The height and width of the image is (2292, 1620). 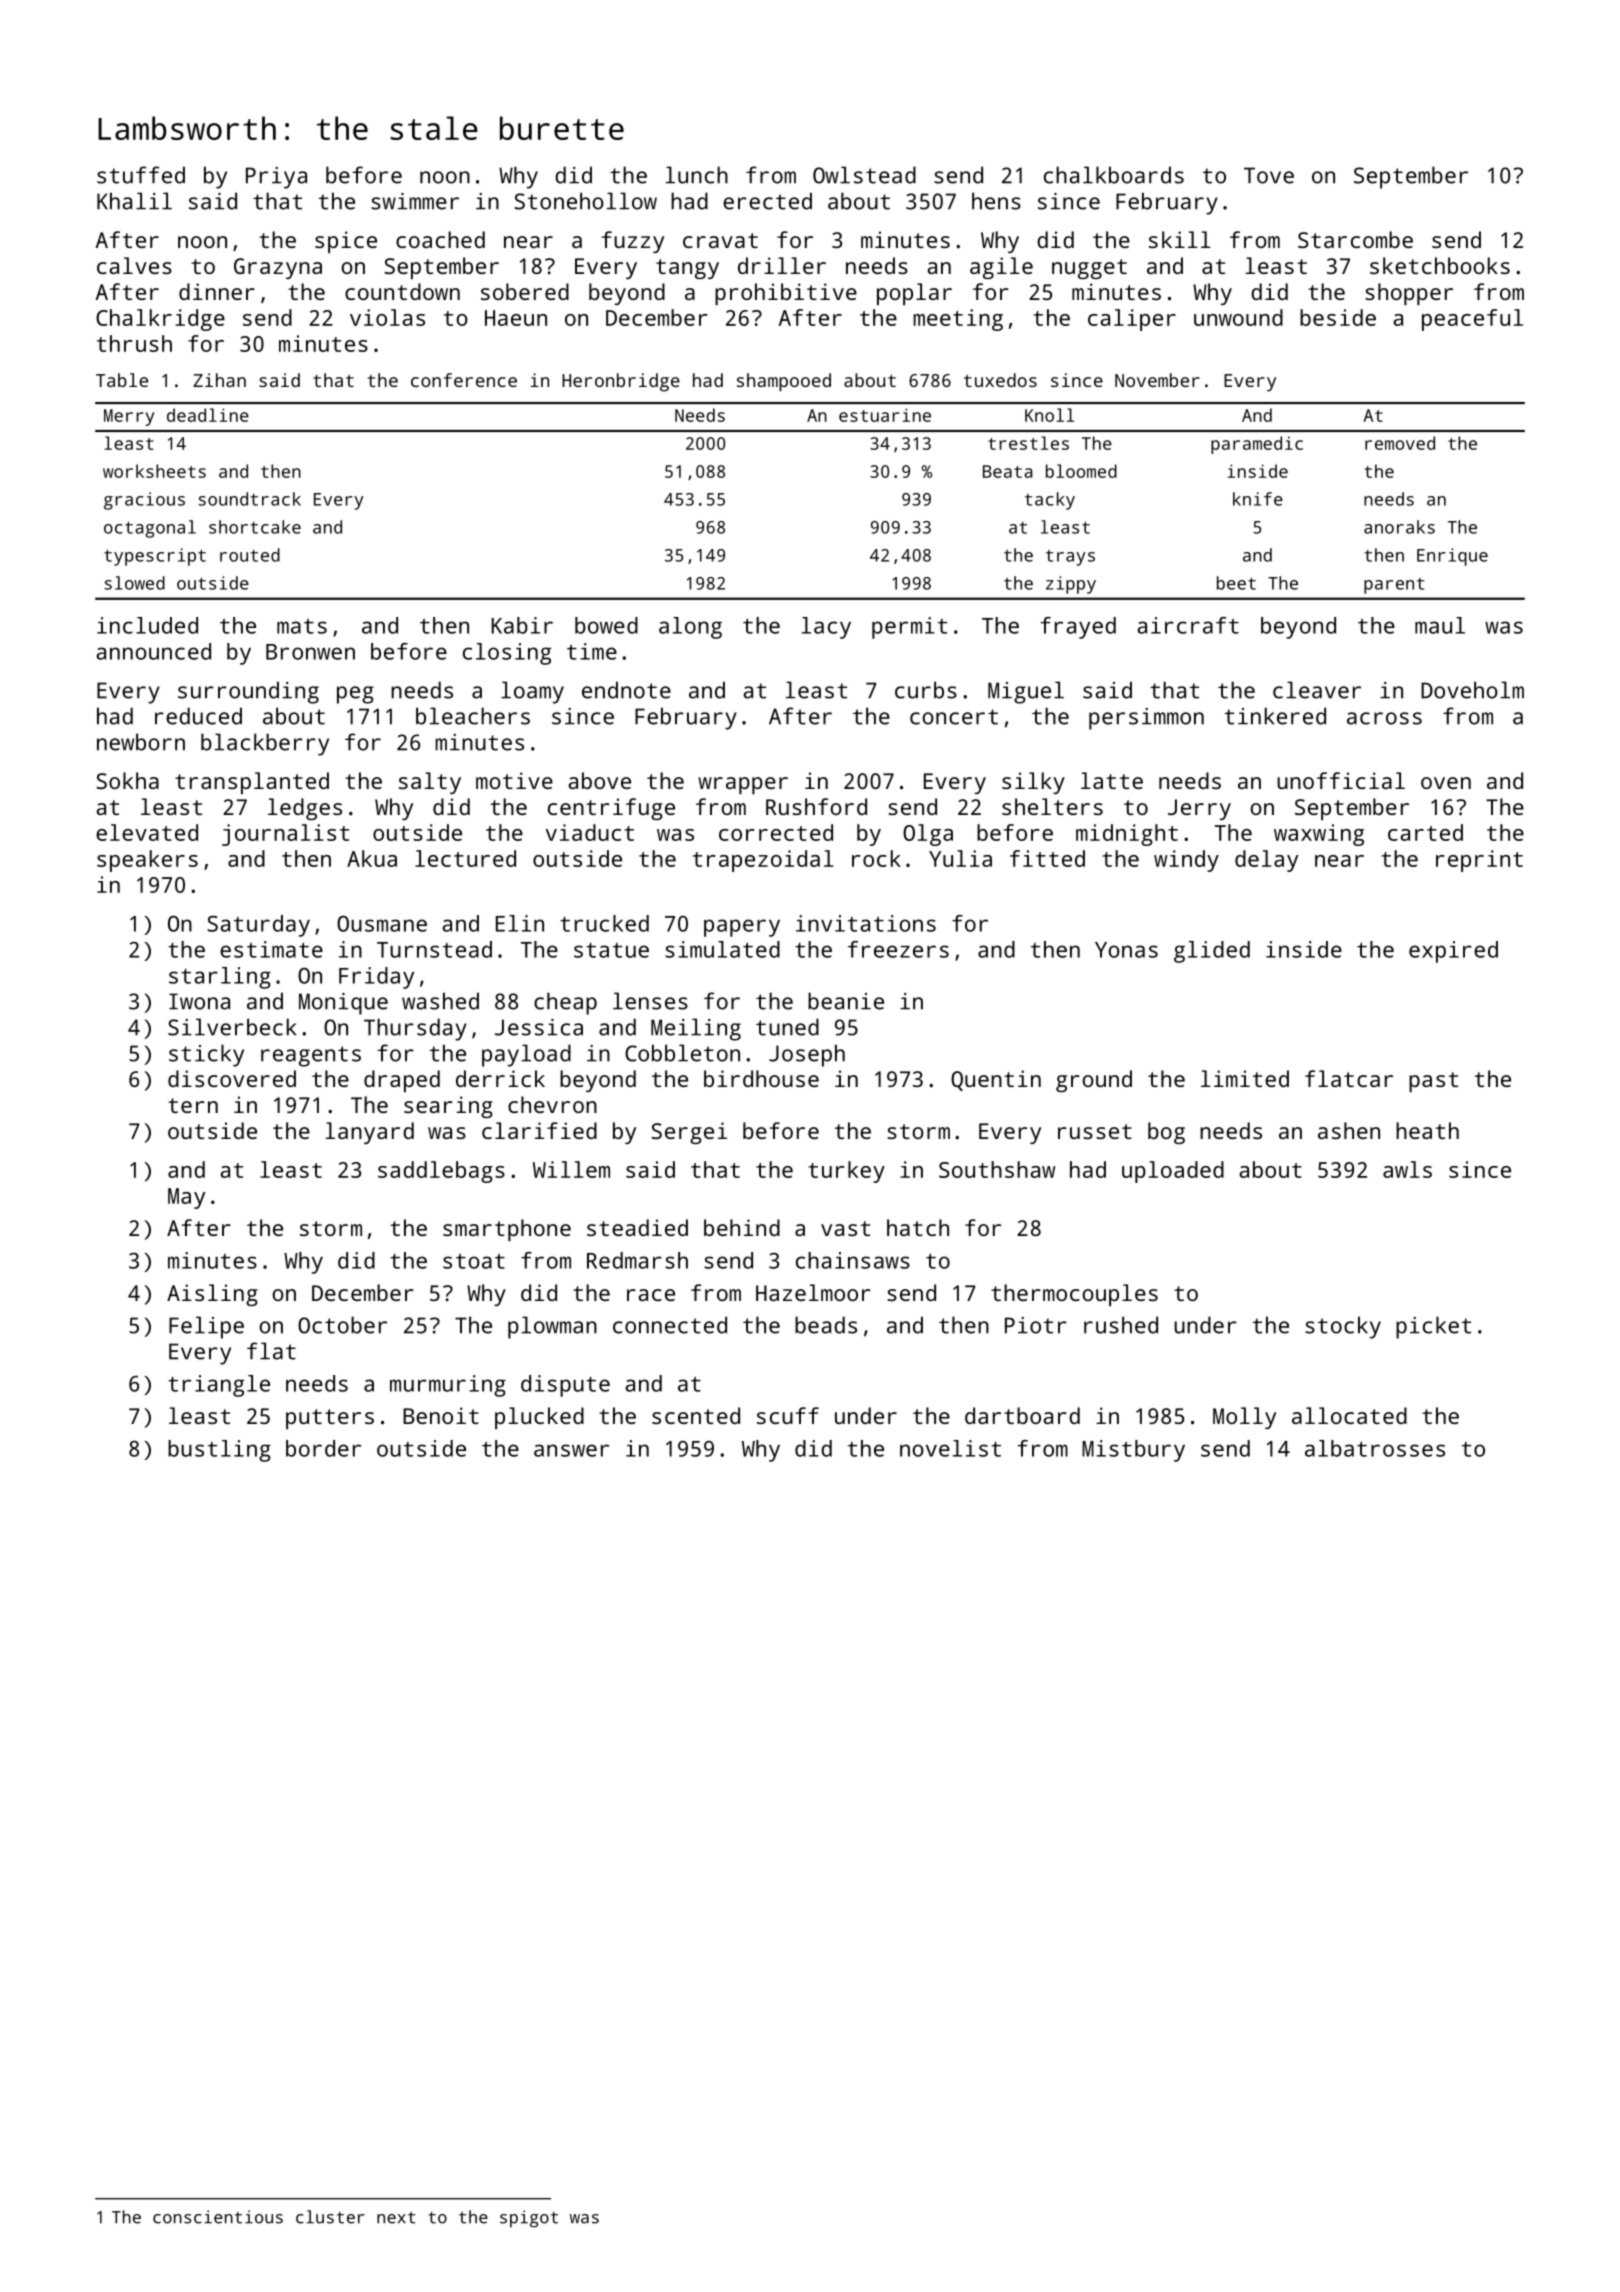 What do you see at coordinates (1126, 950) in the image?
I see `Yonas` at bounding box center [1126, 950].
